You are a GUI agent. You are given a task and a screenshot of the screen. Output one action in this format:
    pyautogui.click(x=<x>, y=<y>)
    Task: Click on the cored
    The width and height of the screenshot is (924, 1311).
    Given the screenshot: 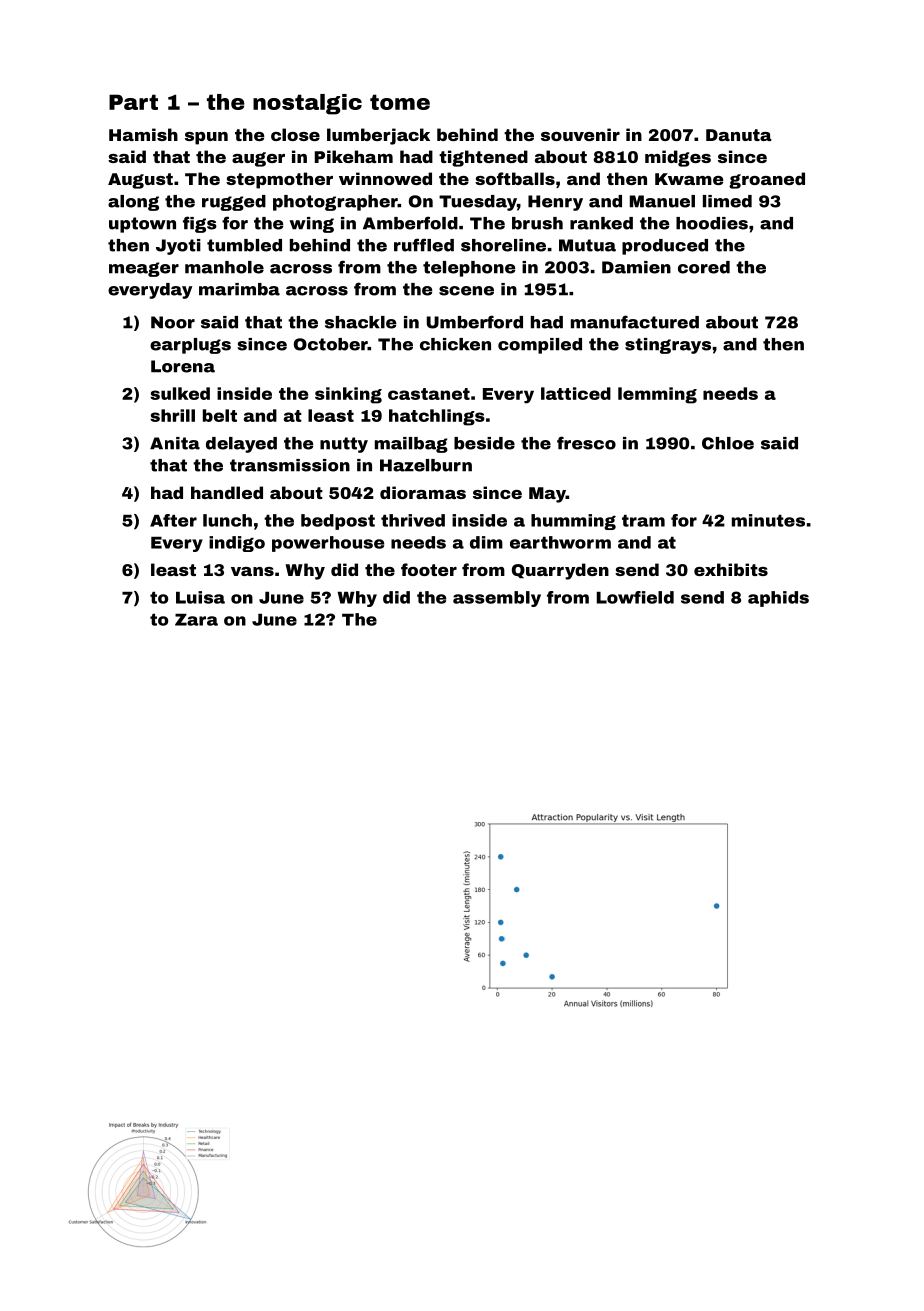 What is the action you would take?
    pyautogui.click(x=704, y=267)
